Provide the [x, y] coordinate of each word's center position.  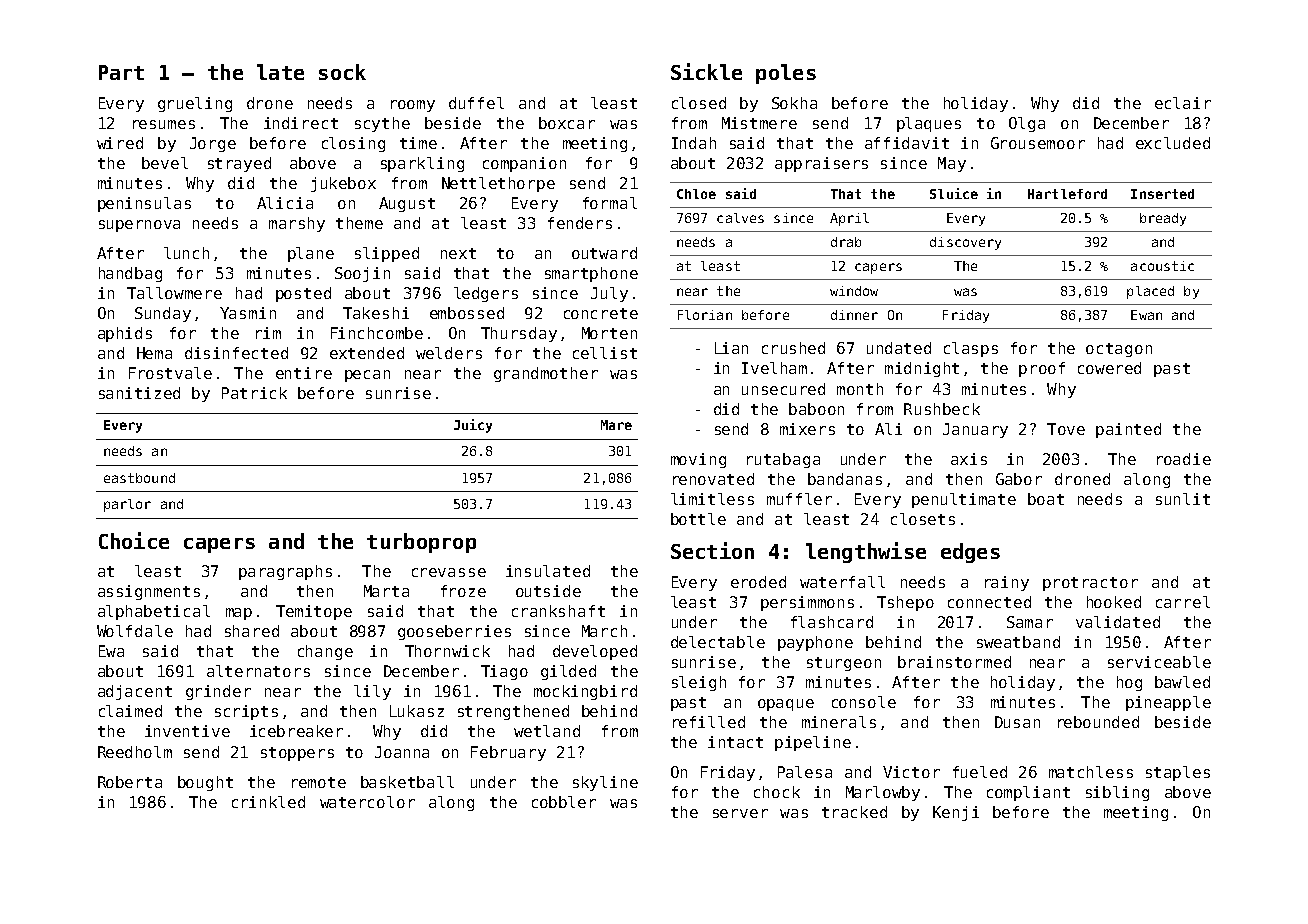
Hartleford [1067, 194]
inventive [187, 731]
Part [121, 72]
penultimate [964, 500]
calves [740, 218]
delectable [718, 642]
